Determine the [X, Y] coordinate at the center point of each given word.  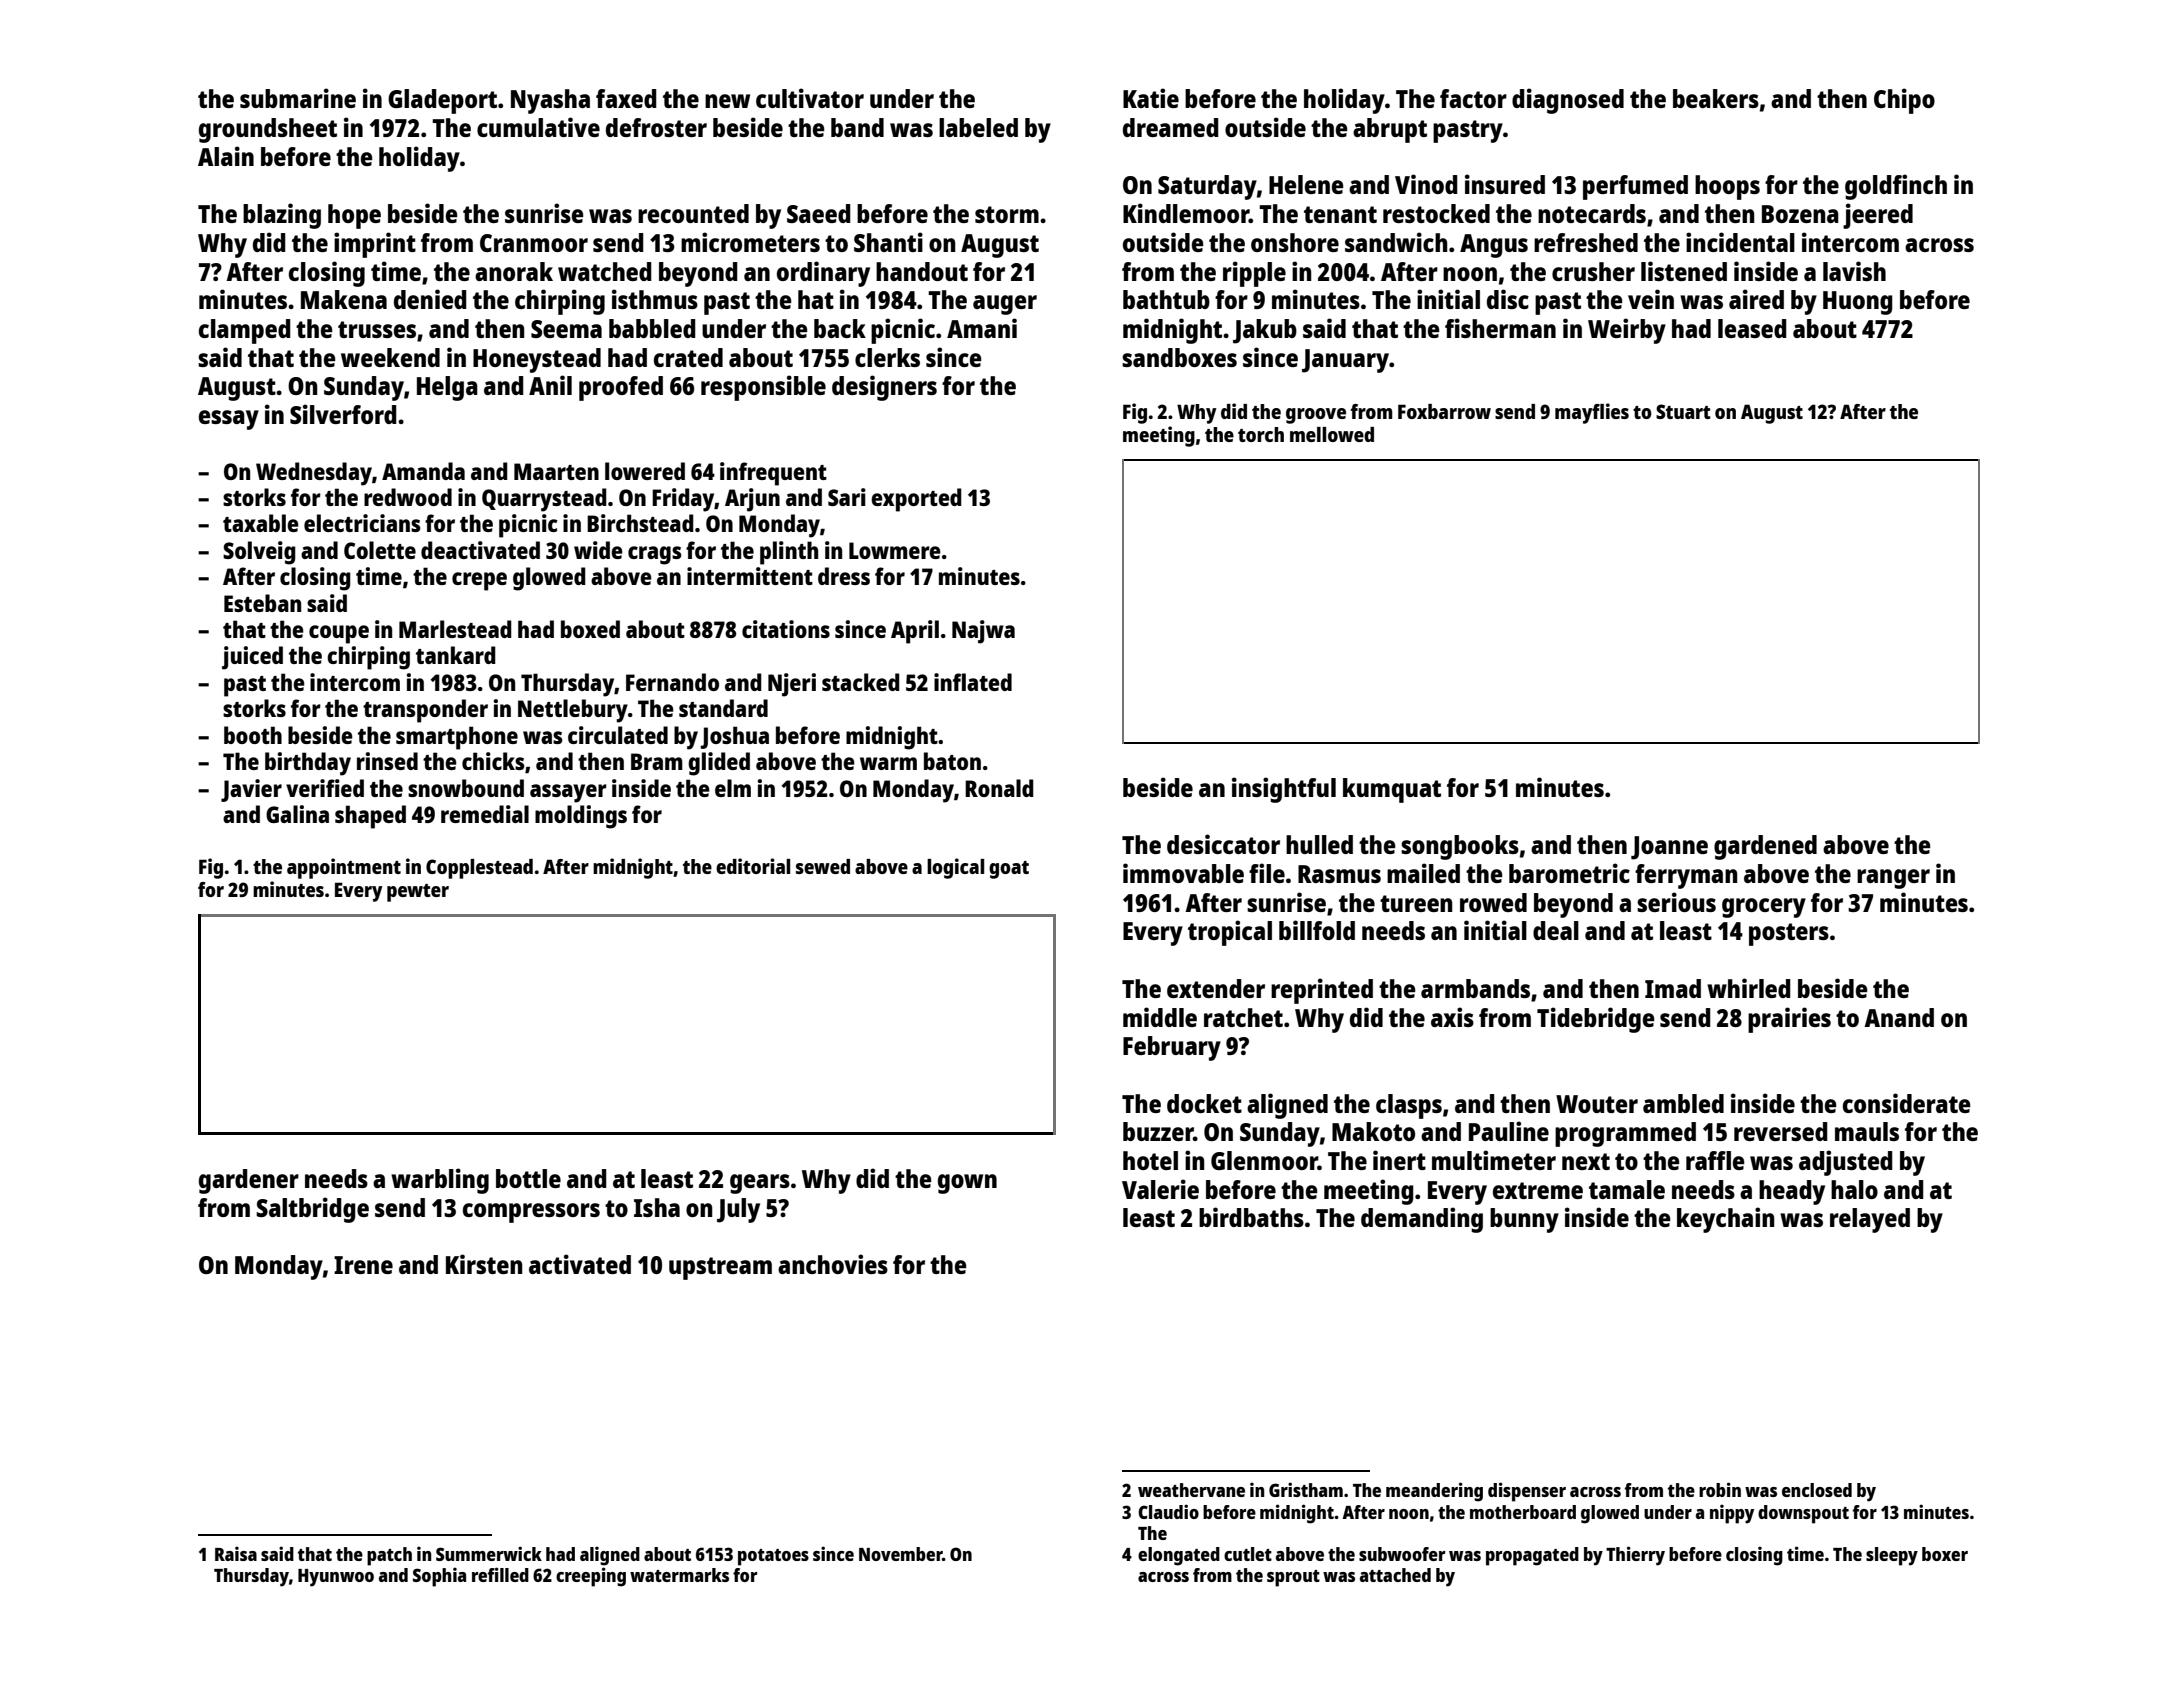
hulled [1319, 844]
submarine [298, 98]
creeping [591, 1577]
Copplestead [479, 869]
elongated [1179, 1556]
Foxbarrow [1444, 411]
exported [916, 500]
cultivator [810, 98]
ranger [1893, 879]
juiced [252, 658]
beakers [1716, 98]
